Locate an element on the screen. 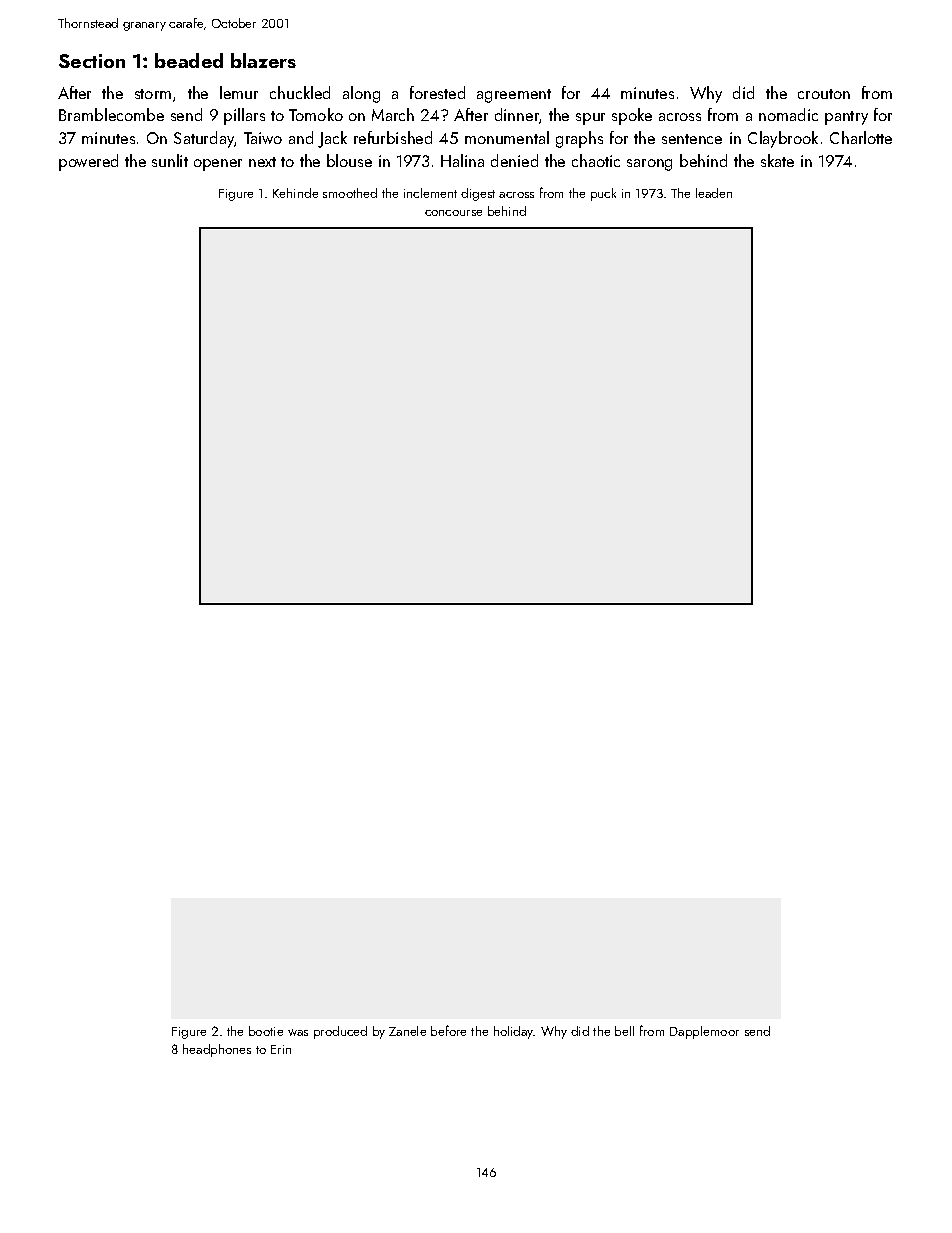  produced is located at coordinates (340, 1032).
